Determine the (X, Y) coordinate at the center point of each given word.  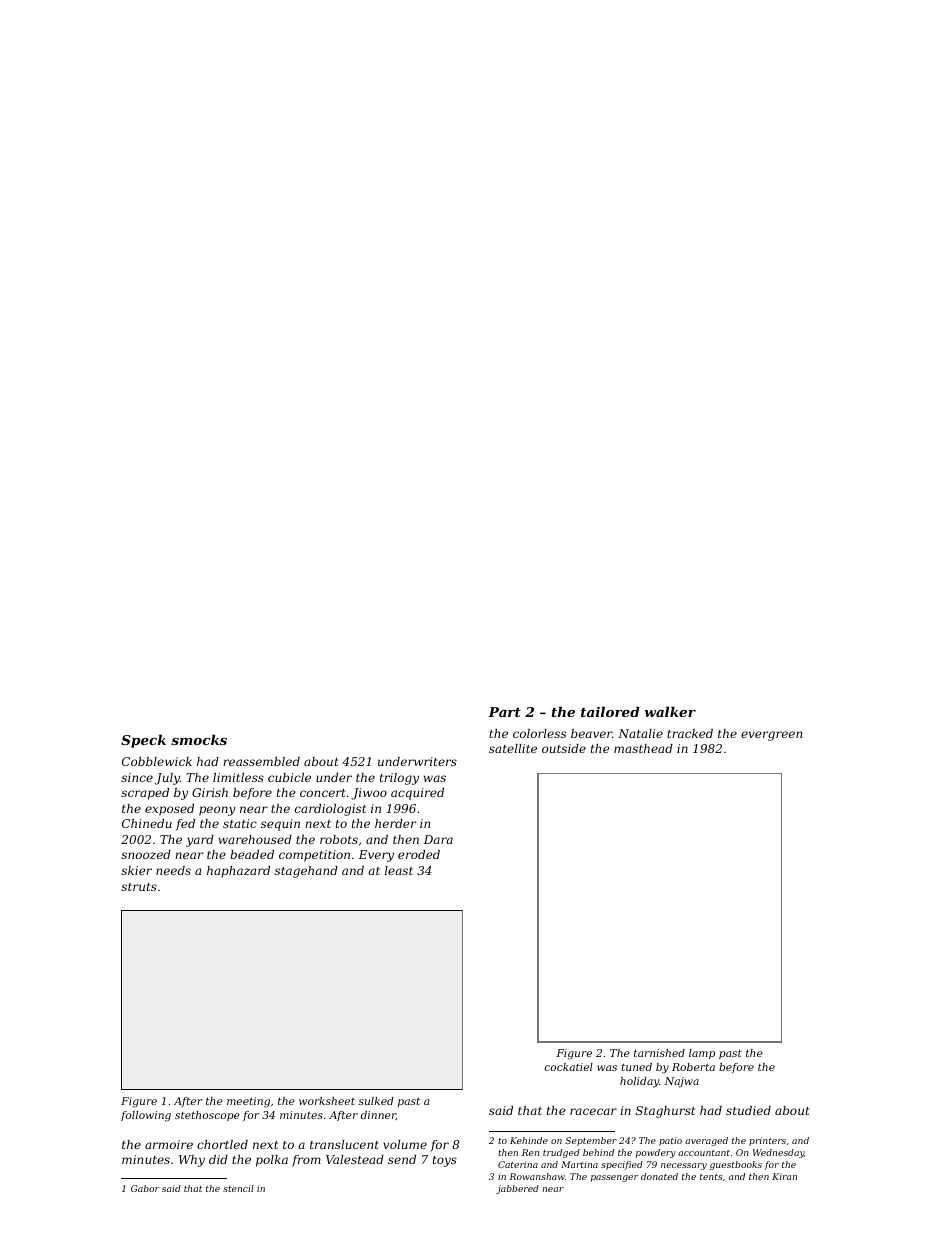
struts (139, 887)
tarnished (659, 1053)
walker (670, 711)
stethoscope (207, 1116)
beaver (591, 733)
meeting (248, 1102)
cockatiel (569, 1067)
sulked (376, 1101)
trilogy (399, 779)
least (399, 870)
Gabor (145, 1188)
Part (504, 712)
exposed (169, 810)
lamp (702, 1054)
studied (748, 1110)
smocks (199, 739)
